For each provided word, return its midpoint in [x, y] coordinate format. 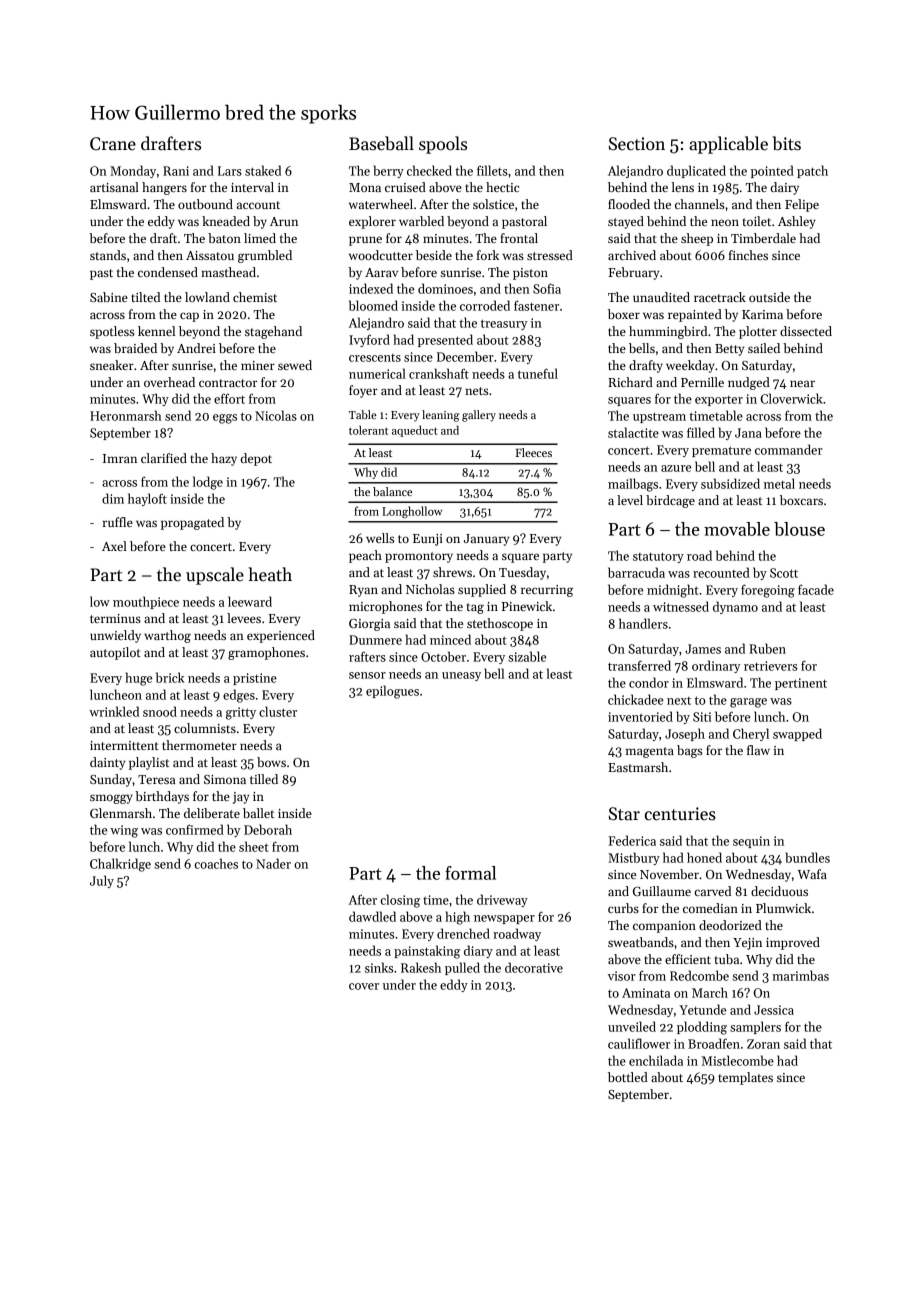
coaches [216, 863]
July [102, 881]
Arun [284, 221]
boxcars [801, 500]
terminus [115, 618]
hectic [502, 187]
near [802, 383]
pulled [462, 968]
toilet [756, 221]
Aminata [646, 993]
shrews [452, 572]
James [703, 649]
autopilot [115, 653]
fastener [536, 305]
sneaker [112, 365]
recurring [547, 591]
